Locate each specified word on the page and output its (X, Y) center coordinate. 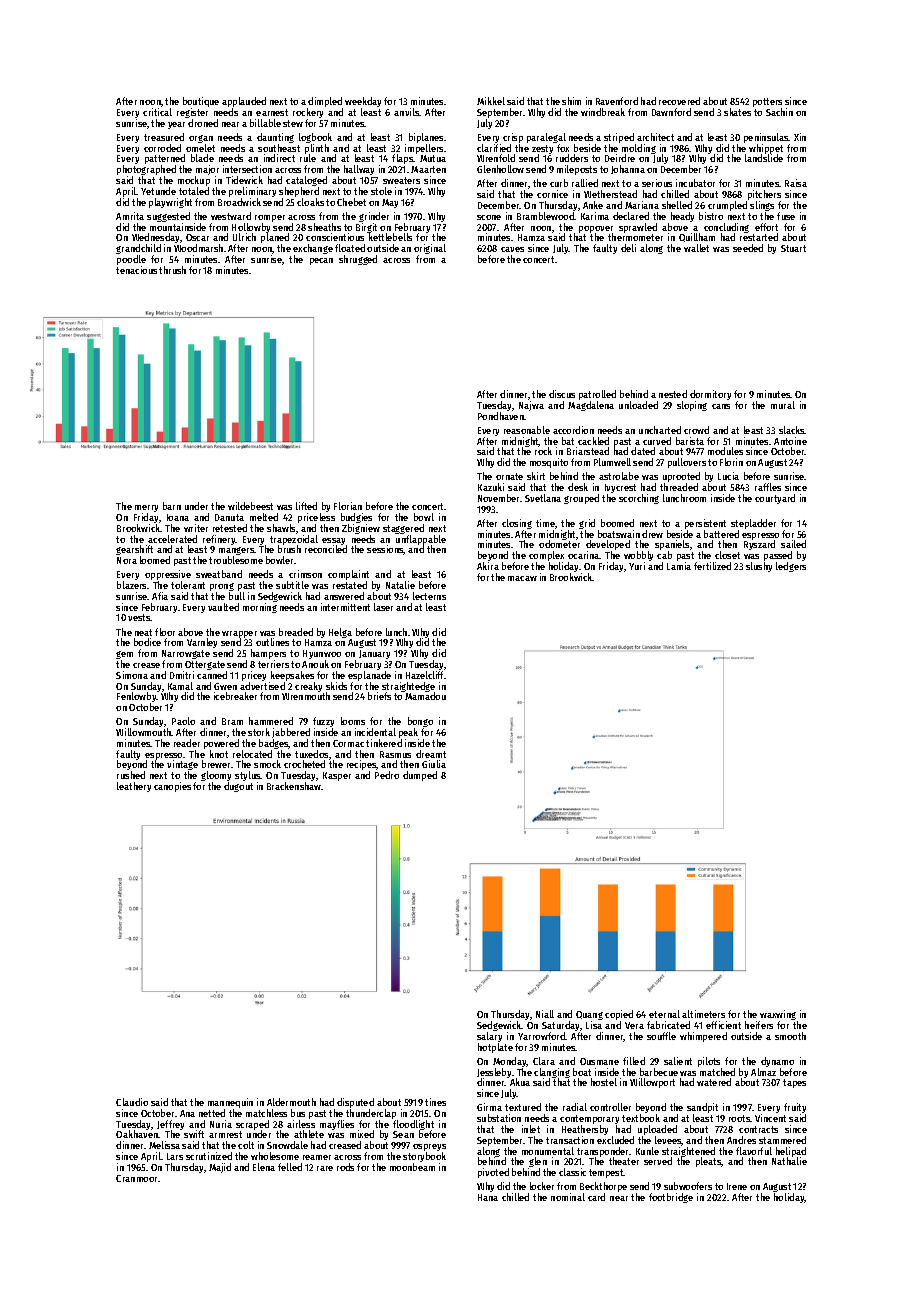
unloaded (638, 405)
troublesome (236, 560)
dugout (238, 787)
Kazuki (491, 487)
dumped (420, 776)
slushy (759, 567)
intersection (247, 169)
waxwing (778, 1016)
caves (512, 249)
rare (325, 1168)
